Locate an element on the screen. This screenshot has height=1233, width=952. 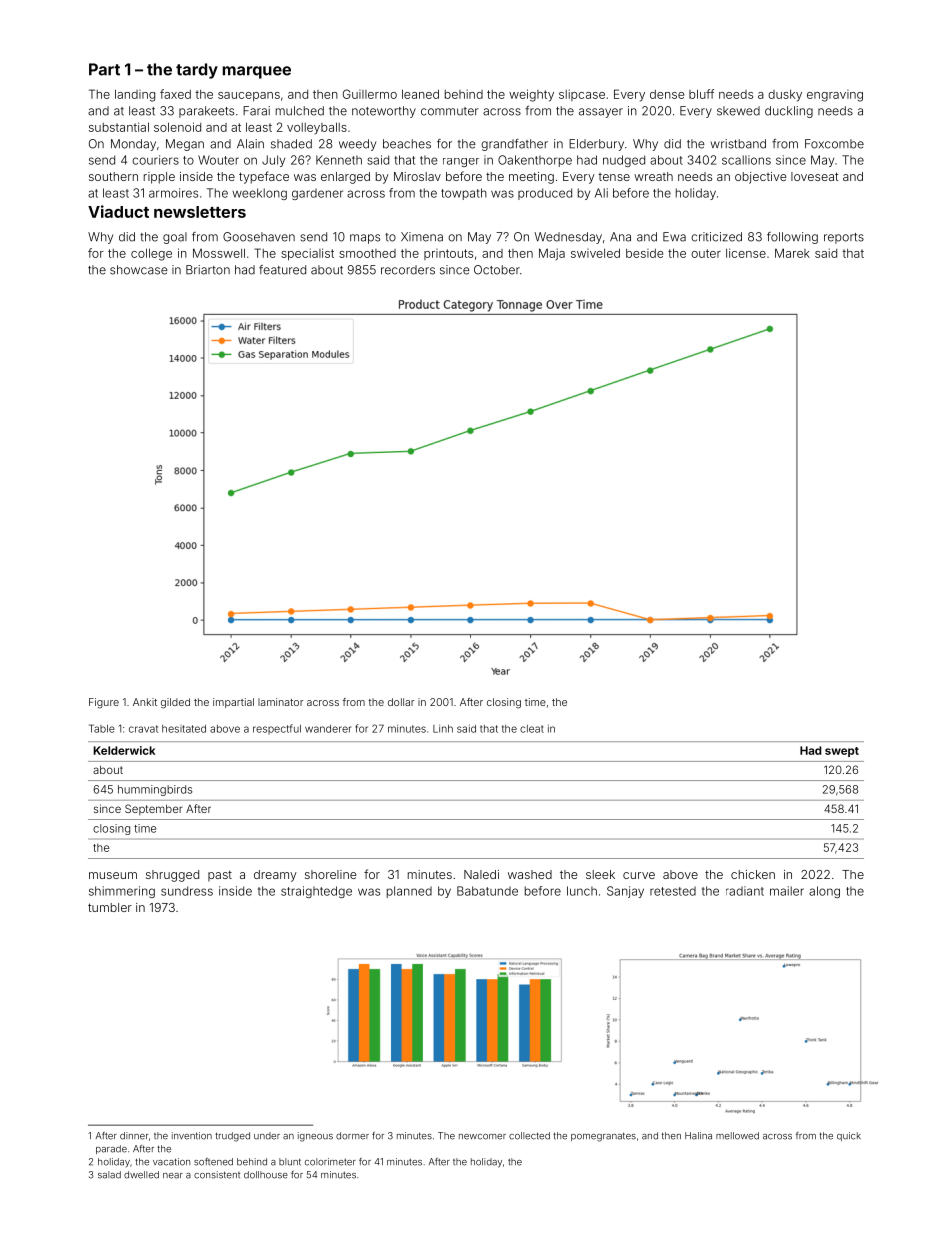
Maja is located at coordinates (552, 254).
